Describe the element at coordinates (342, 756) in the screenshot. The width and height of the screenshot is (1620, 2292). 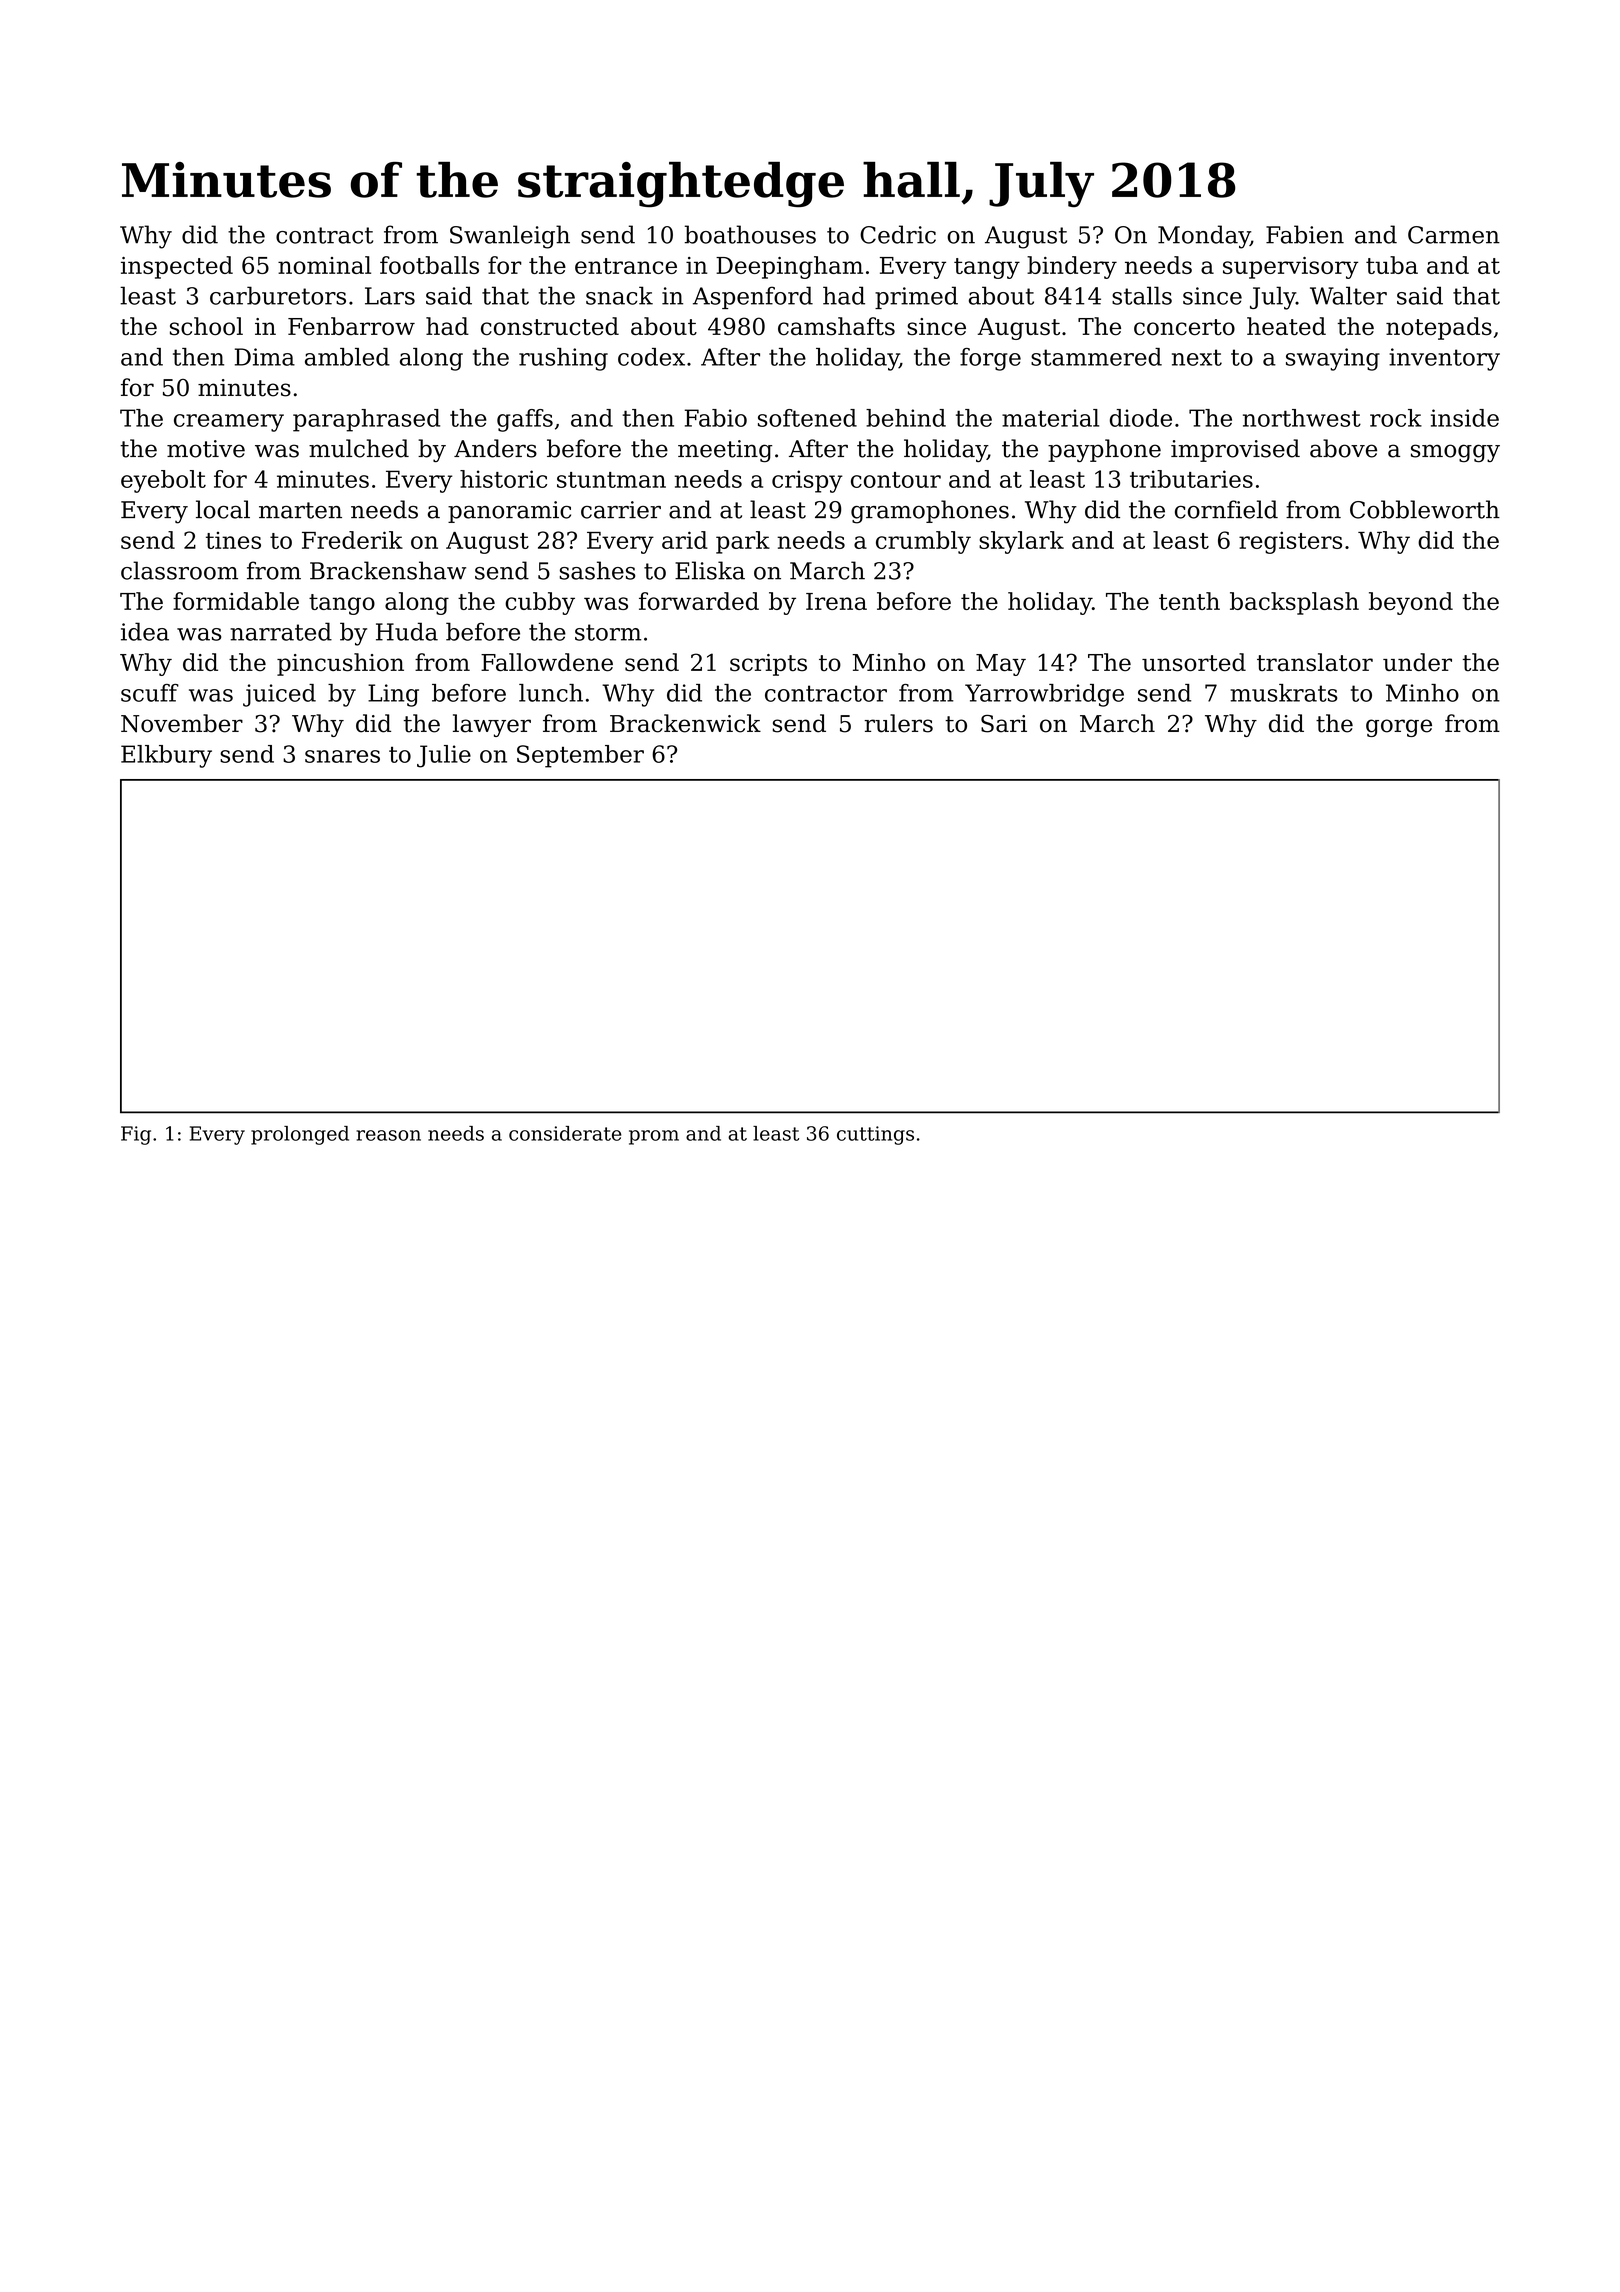
I see `snares` at that location.
